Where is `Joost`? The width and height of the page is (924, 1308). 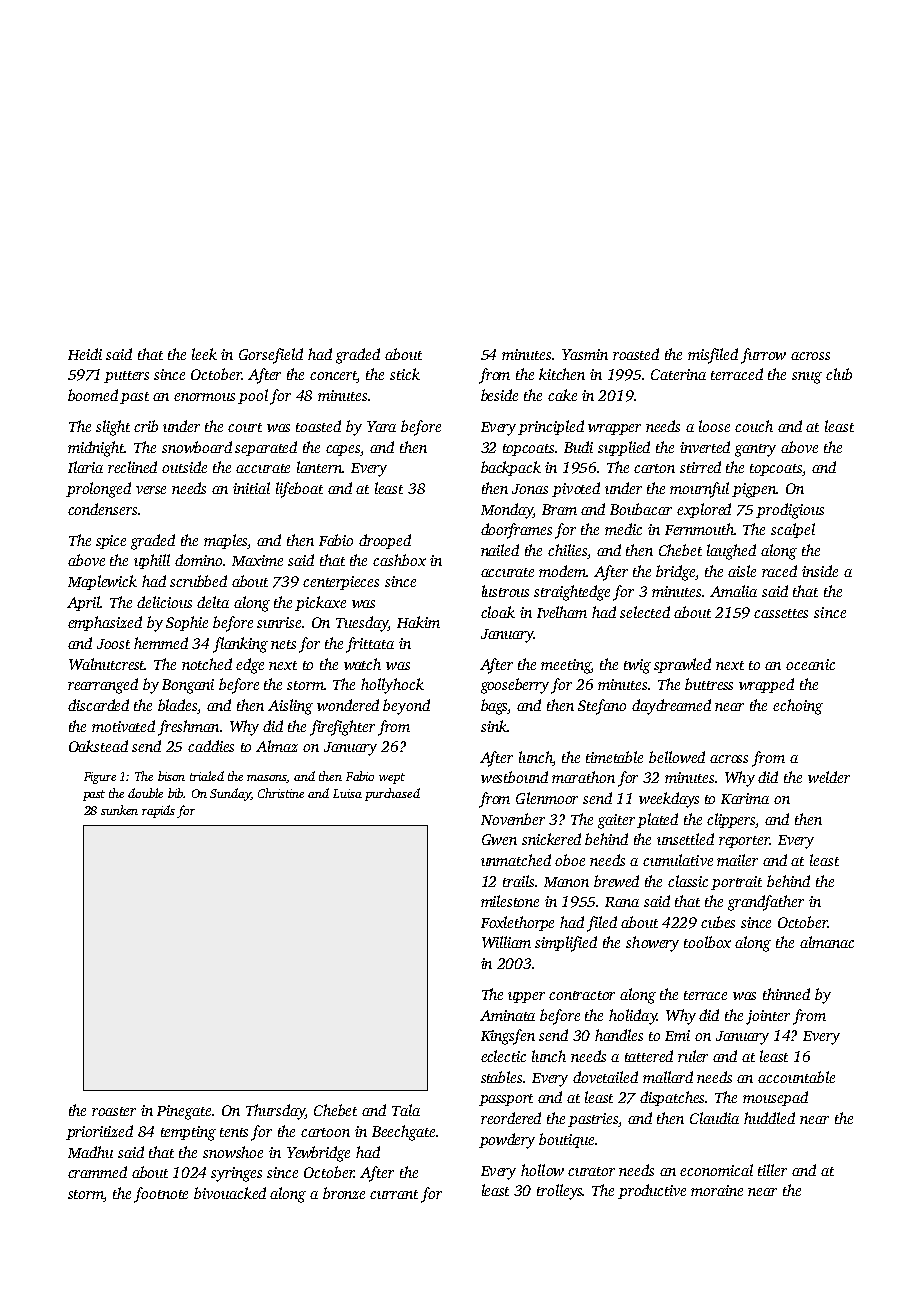
Joost is located at coordinates (113, 644).
